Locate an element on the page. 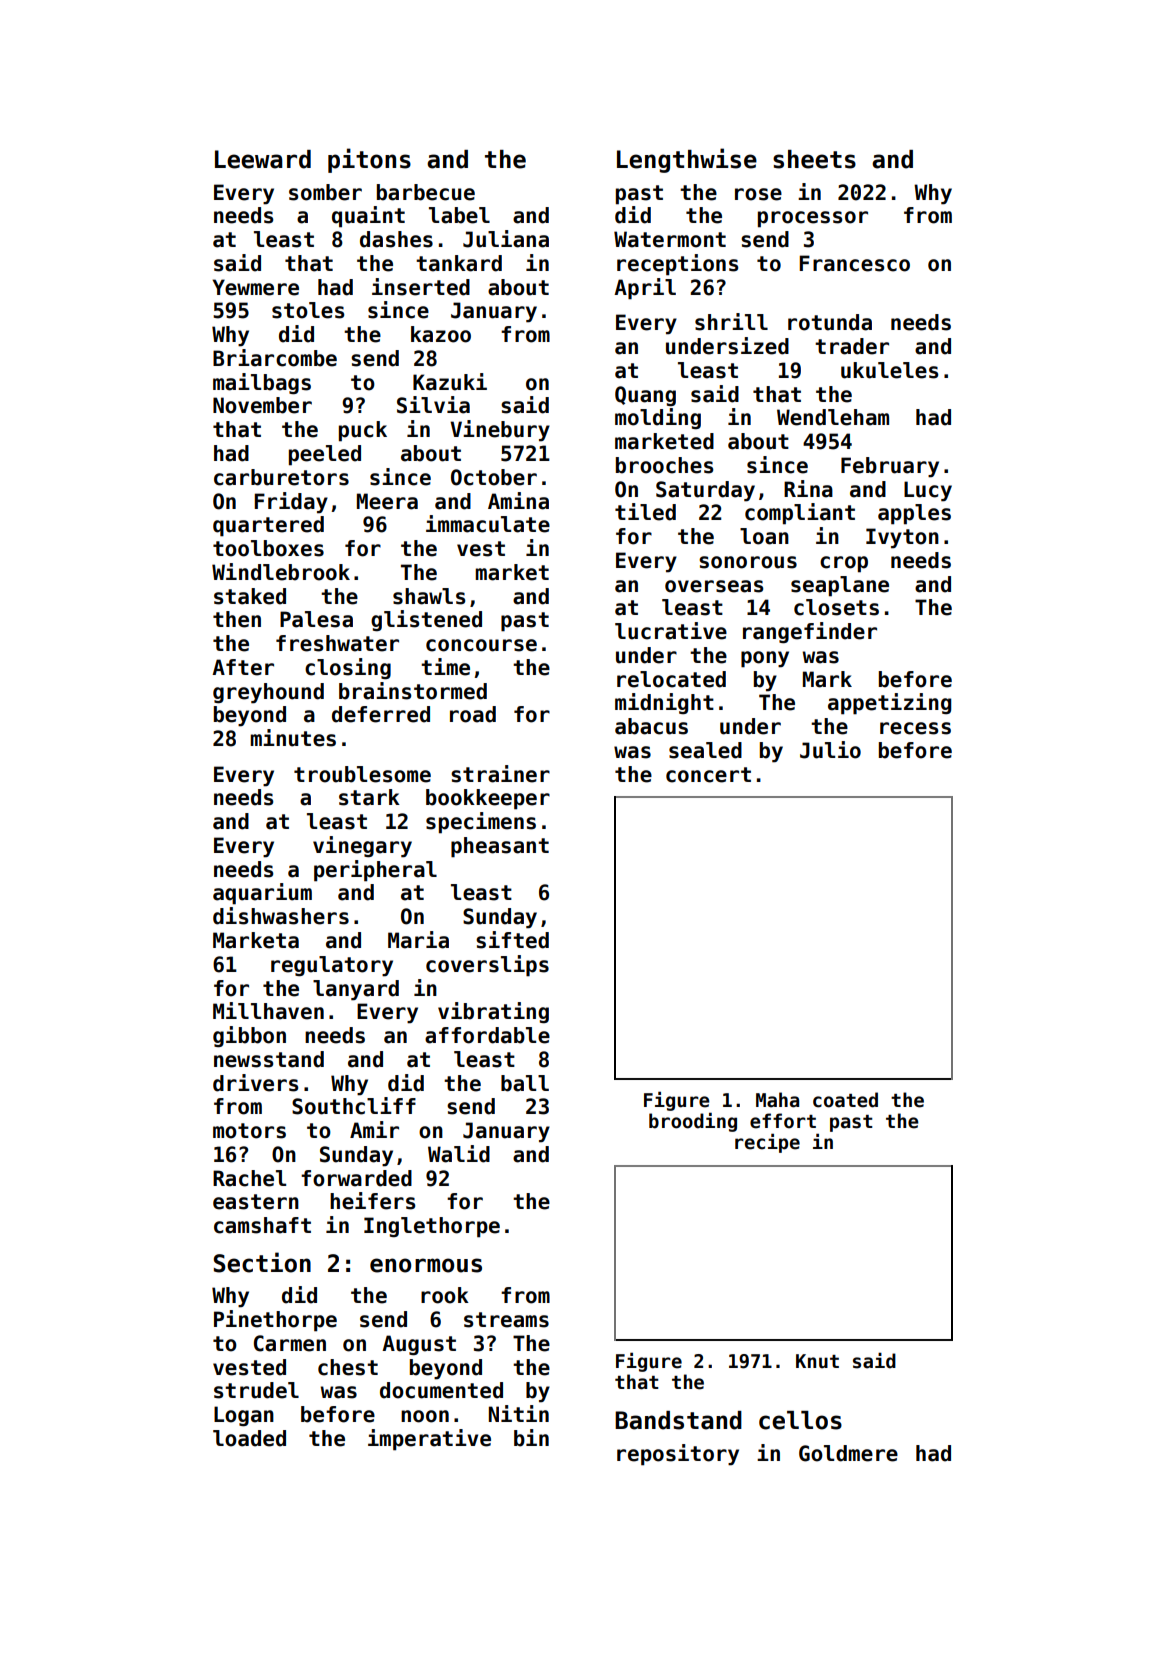  sheets is located at coordinates (814, 159).
